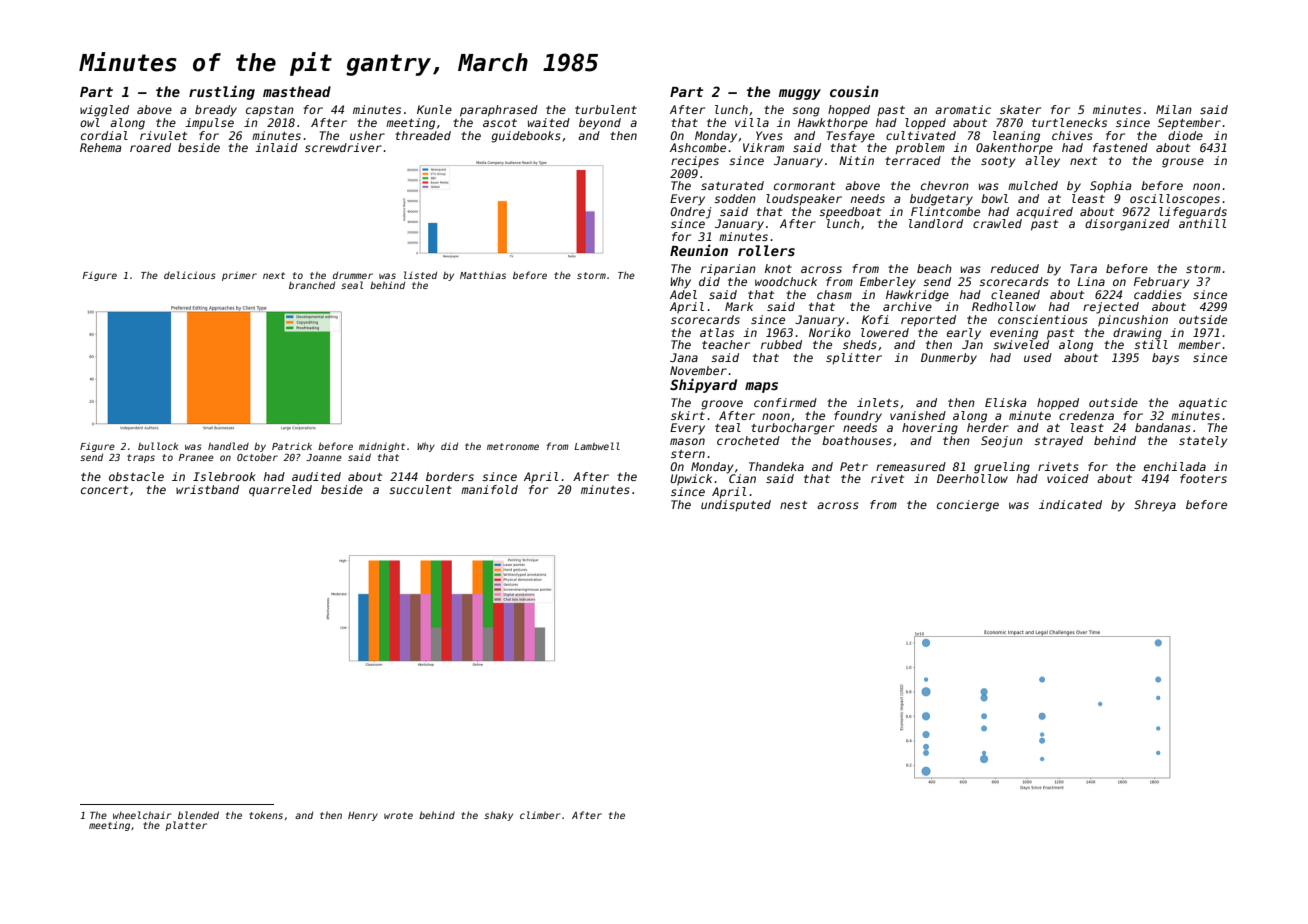 Image resolution: width=1308 pixels, height=924 pixels. Describe the element at coordinates (804, 186) in the screenshot. I see `cormorant` at that location.
